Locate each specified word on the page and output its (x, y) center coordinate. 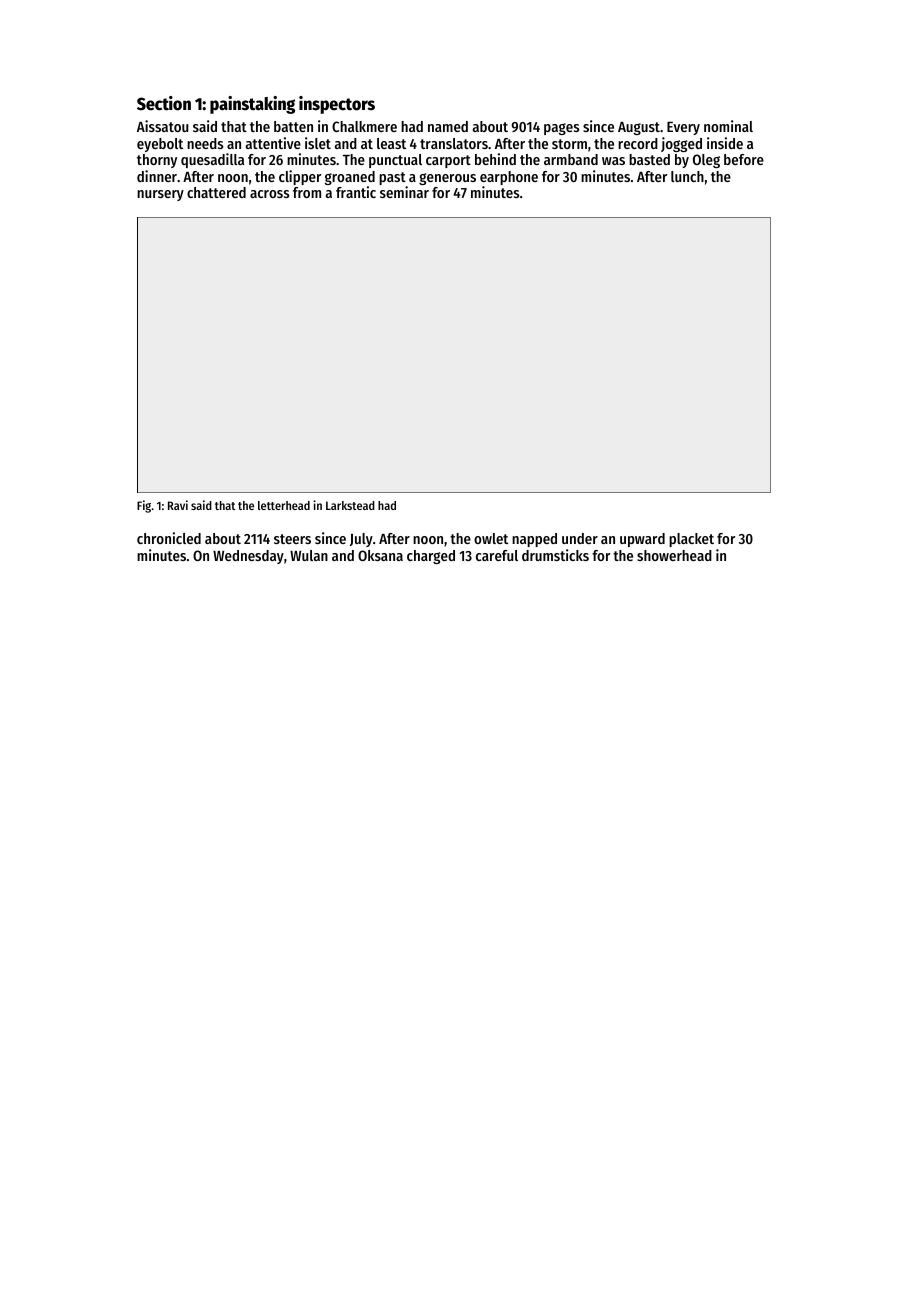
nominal (728, 126)
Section (164, 103)
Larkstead (350, 505)
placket (691, 540)
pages (562, 129)
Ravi (178, 505)
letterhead (284, 505)
